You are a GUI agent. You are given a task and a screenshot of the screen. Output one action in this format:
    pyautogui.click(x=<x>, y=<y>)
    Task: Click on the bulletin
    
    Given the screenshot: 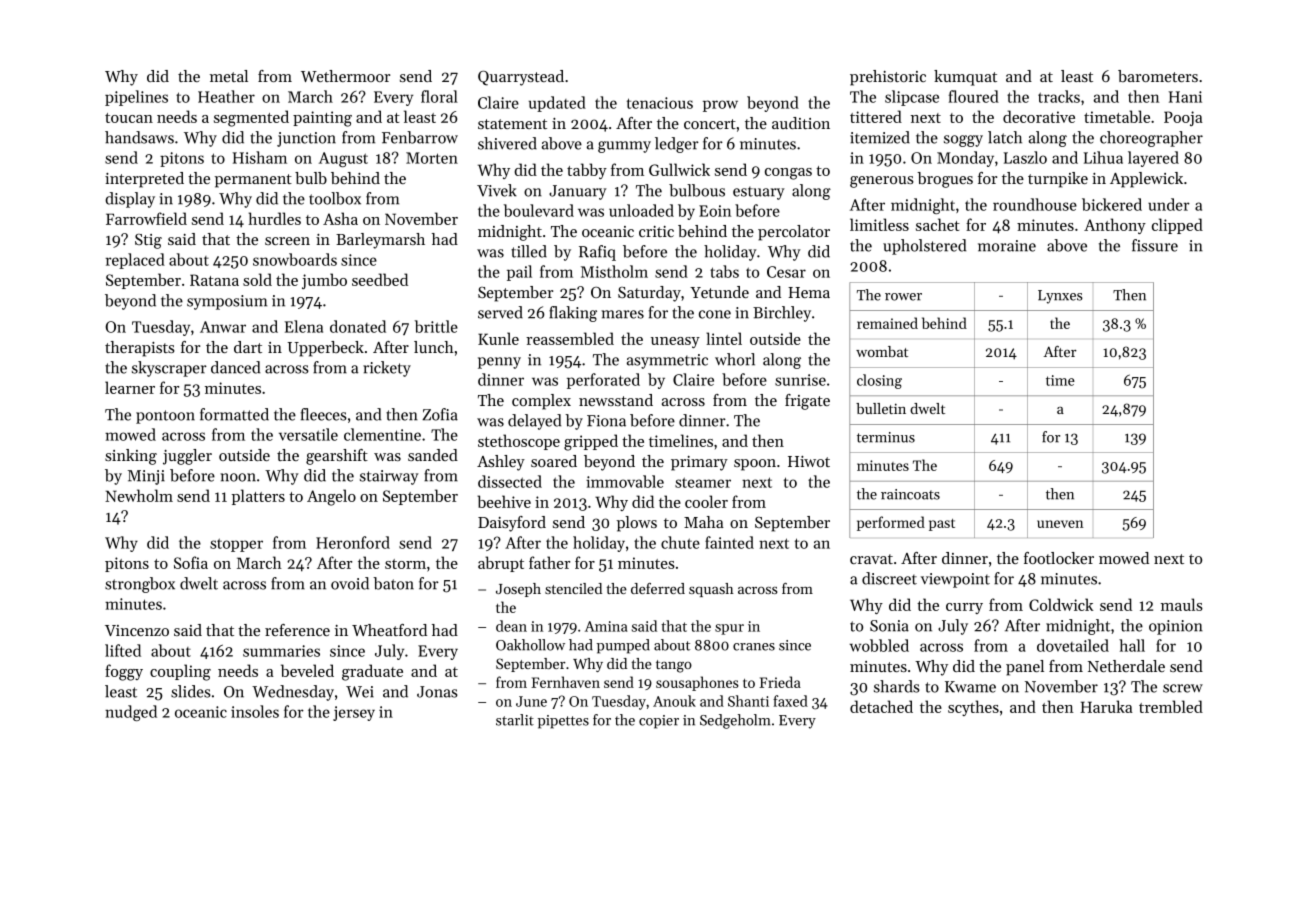 What is the action you would take?
    pyautogui.click(x=881, y=408)
